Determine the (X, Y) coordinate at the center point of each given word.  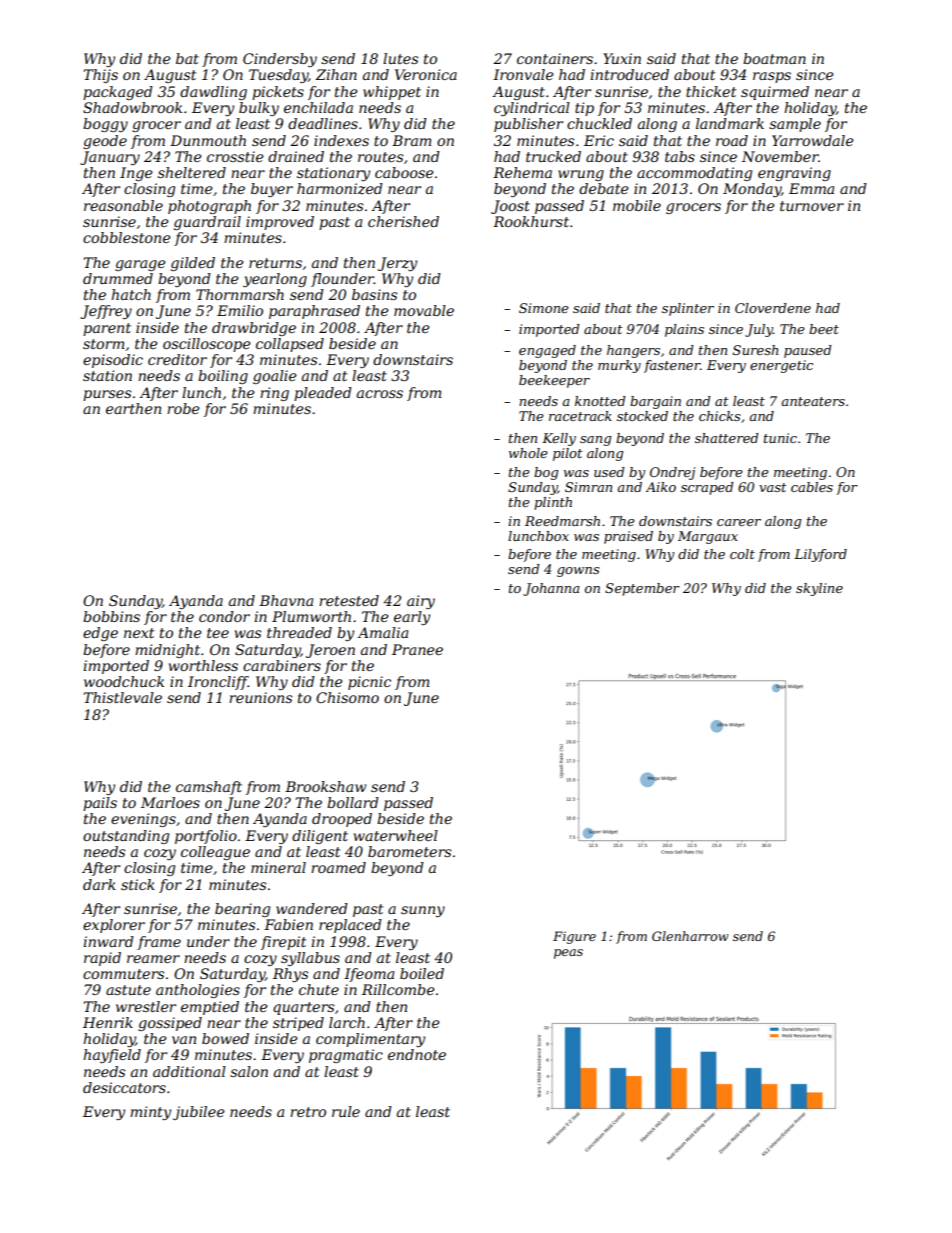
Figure (574, 937)
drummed (118, 278)
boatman (774, 58)
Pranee (417, 649)
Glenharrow (690, 936)
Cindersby (280, 60)
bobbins (111, 616)
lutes (400, 58)
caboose (404, 172)
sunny (423, 911)
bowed (225, 1038)
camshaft (209, 788)
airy (421, 602)
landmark (730, 123)
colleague (215, 853)
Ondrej (672, 473)
